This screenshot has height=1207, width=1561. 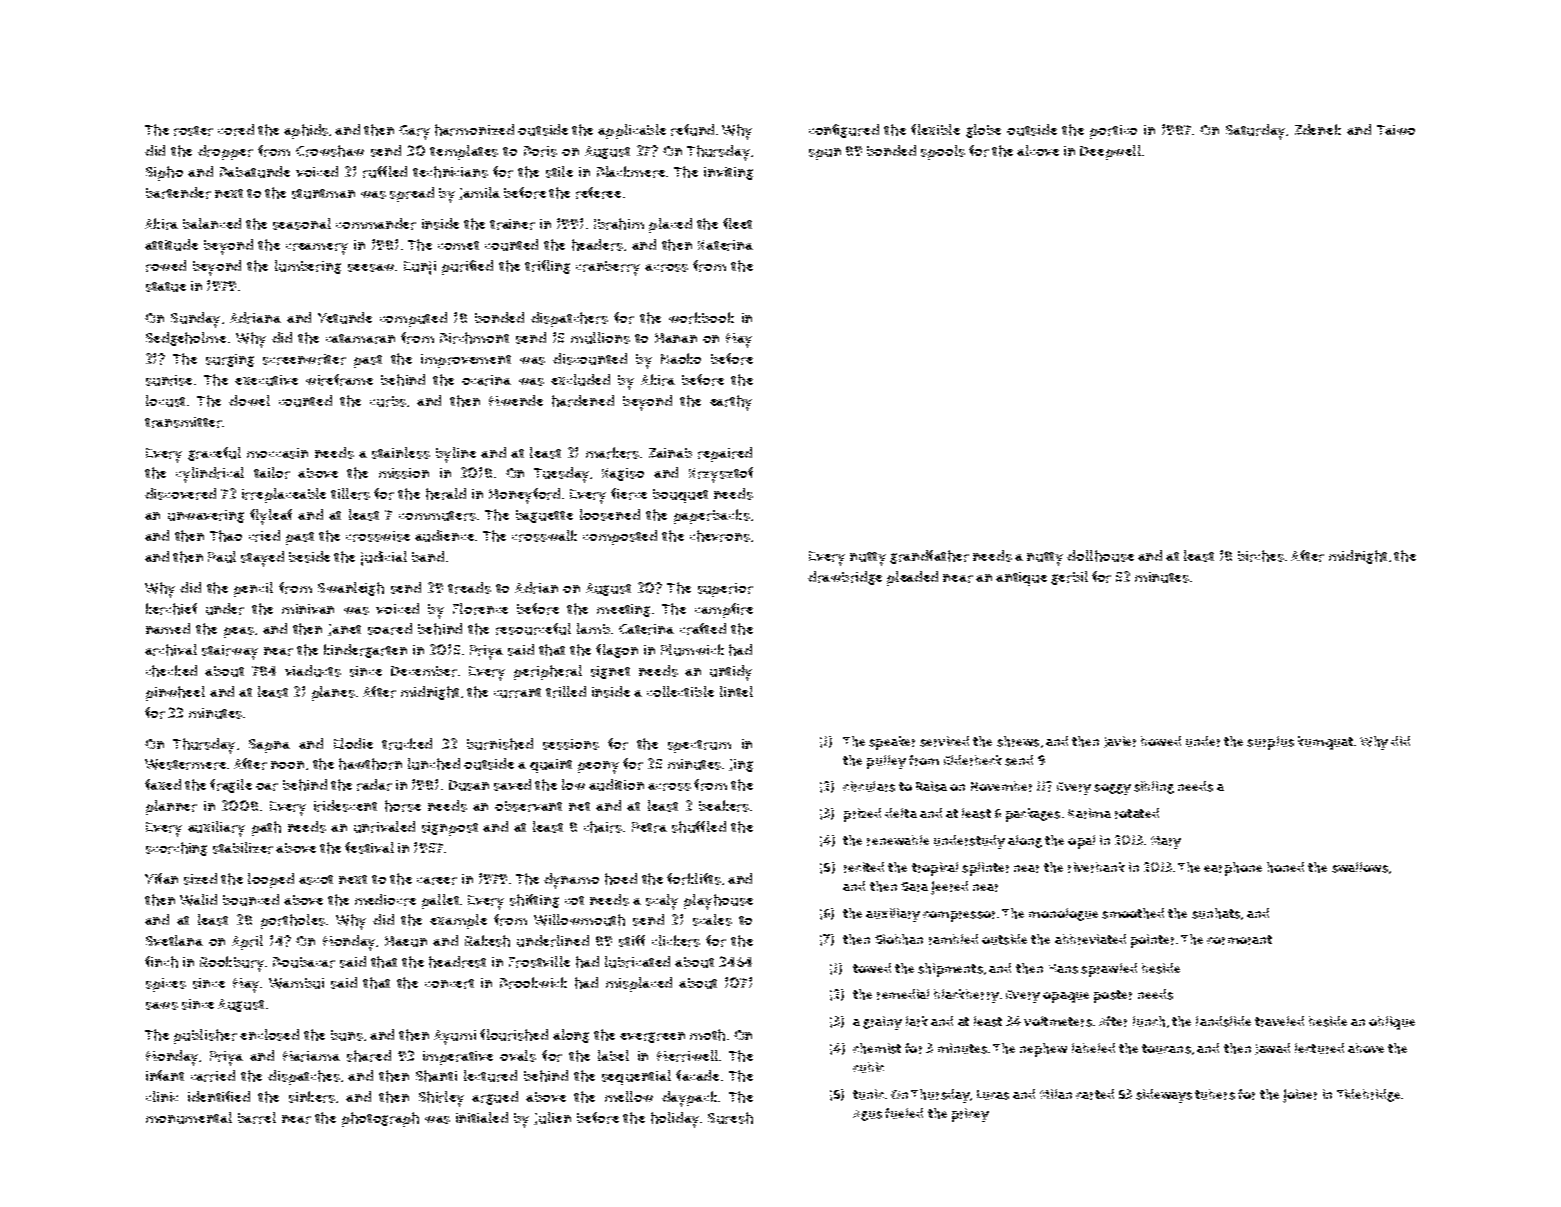 What do you see at coordinates (424, 671) in the screenshot?
I see `December` at bounding box center [424, 671].
